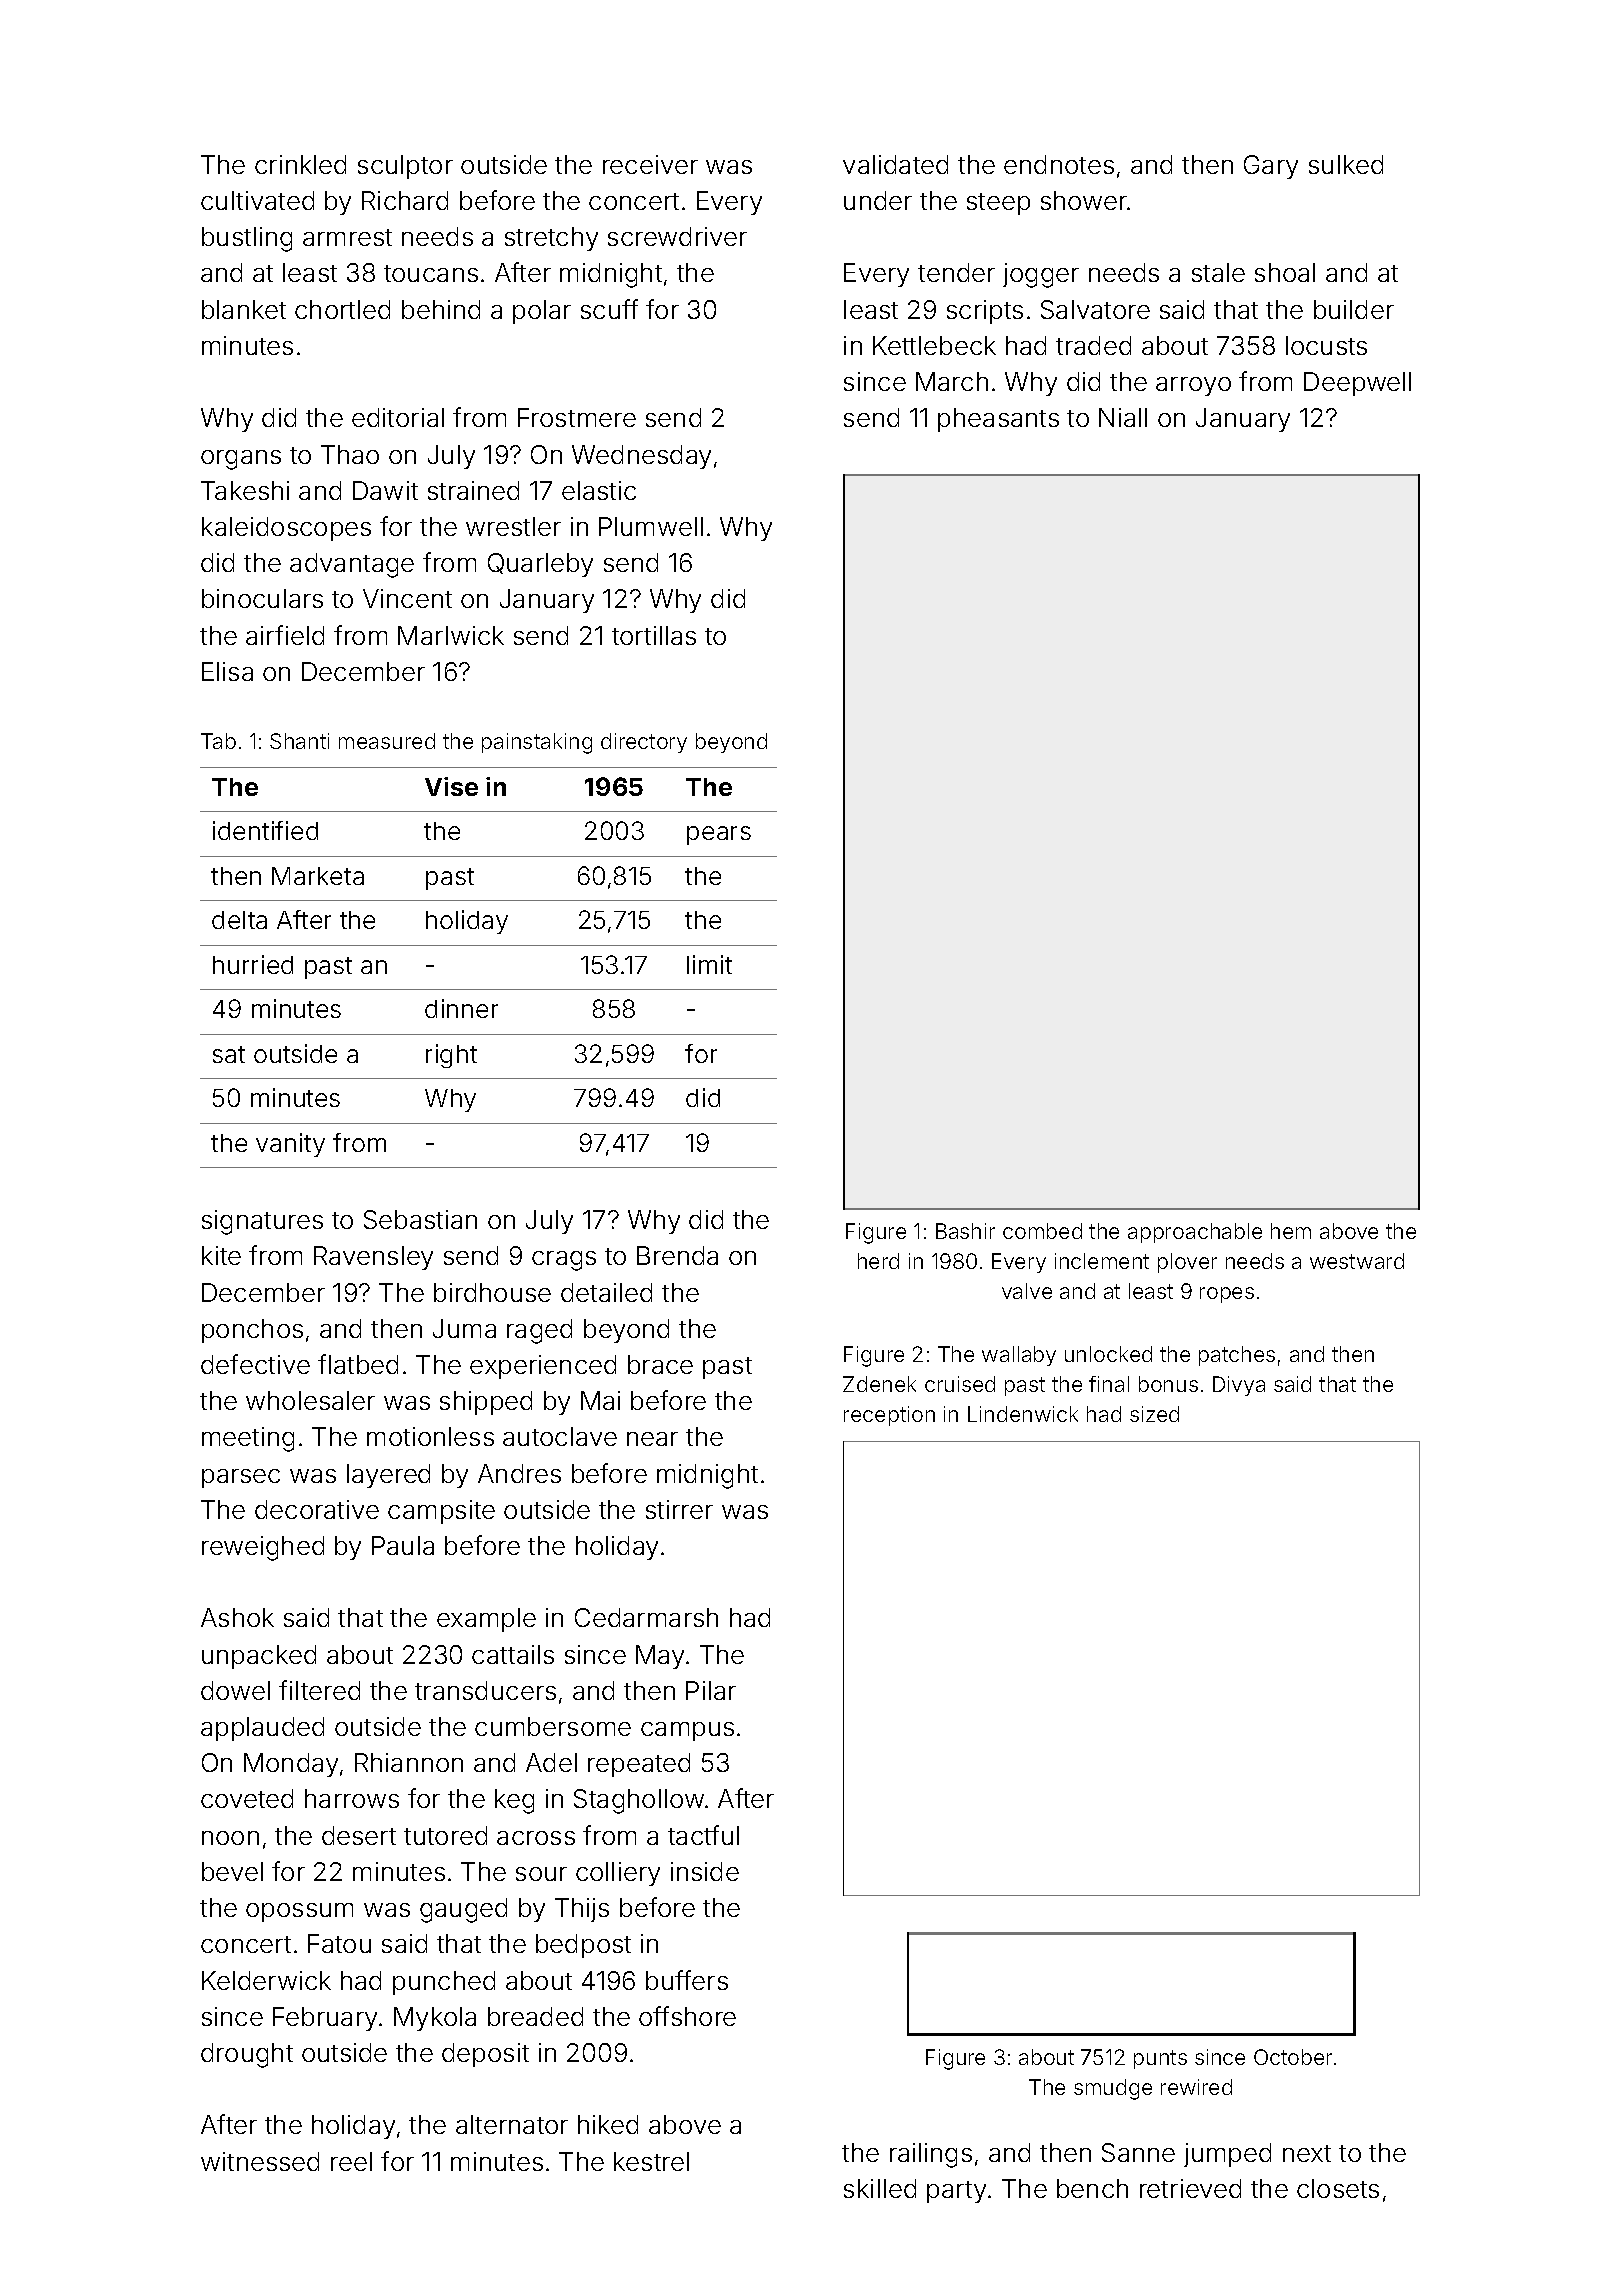 The height and width of the screenshot is (2292, 1620). What do you see at coordinates (262, 598) in the screenshot?
I see `binoculars` at bounding box center [262, 598].
